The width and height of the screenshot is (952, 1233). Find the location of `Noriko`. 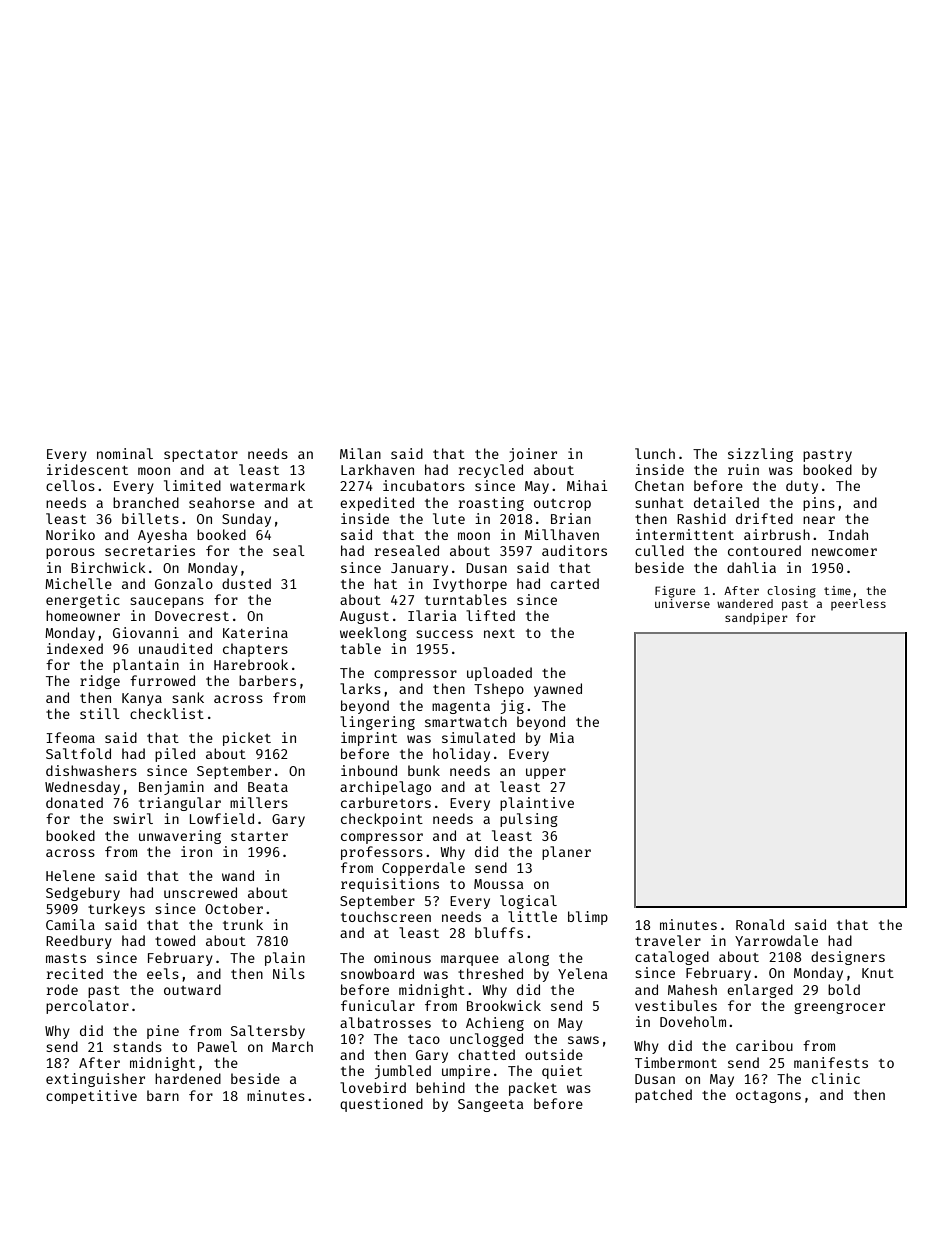

Noriko is located at coordinates (70, 534).
